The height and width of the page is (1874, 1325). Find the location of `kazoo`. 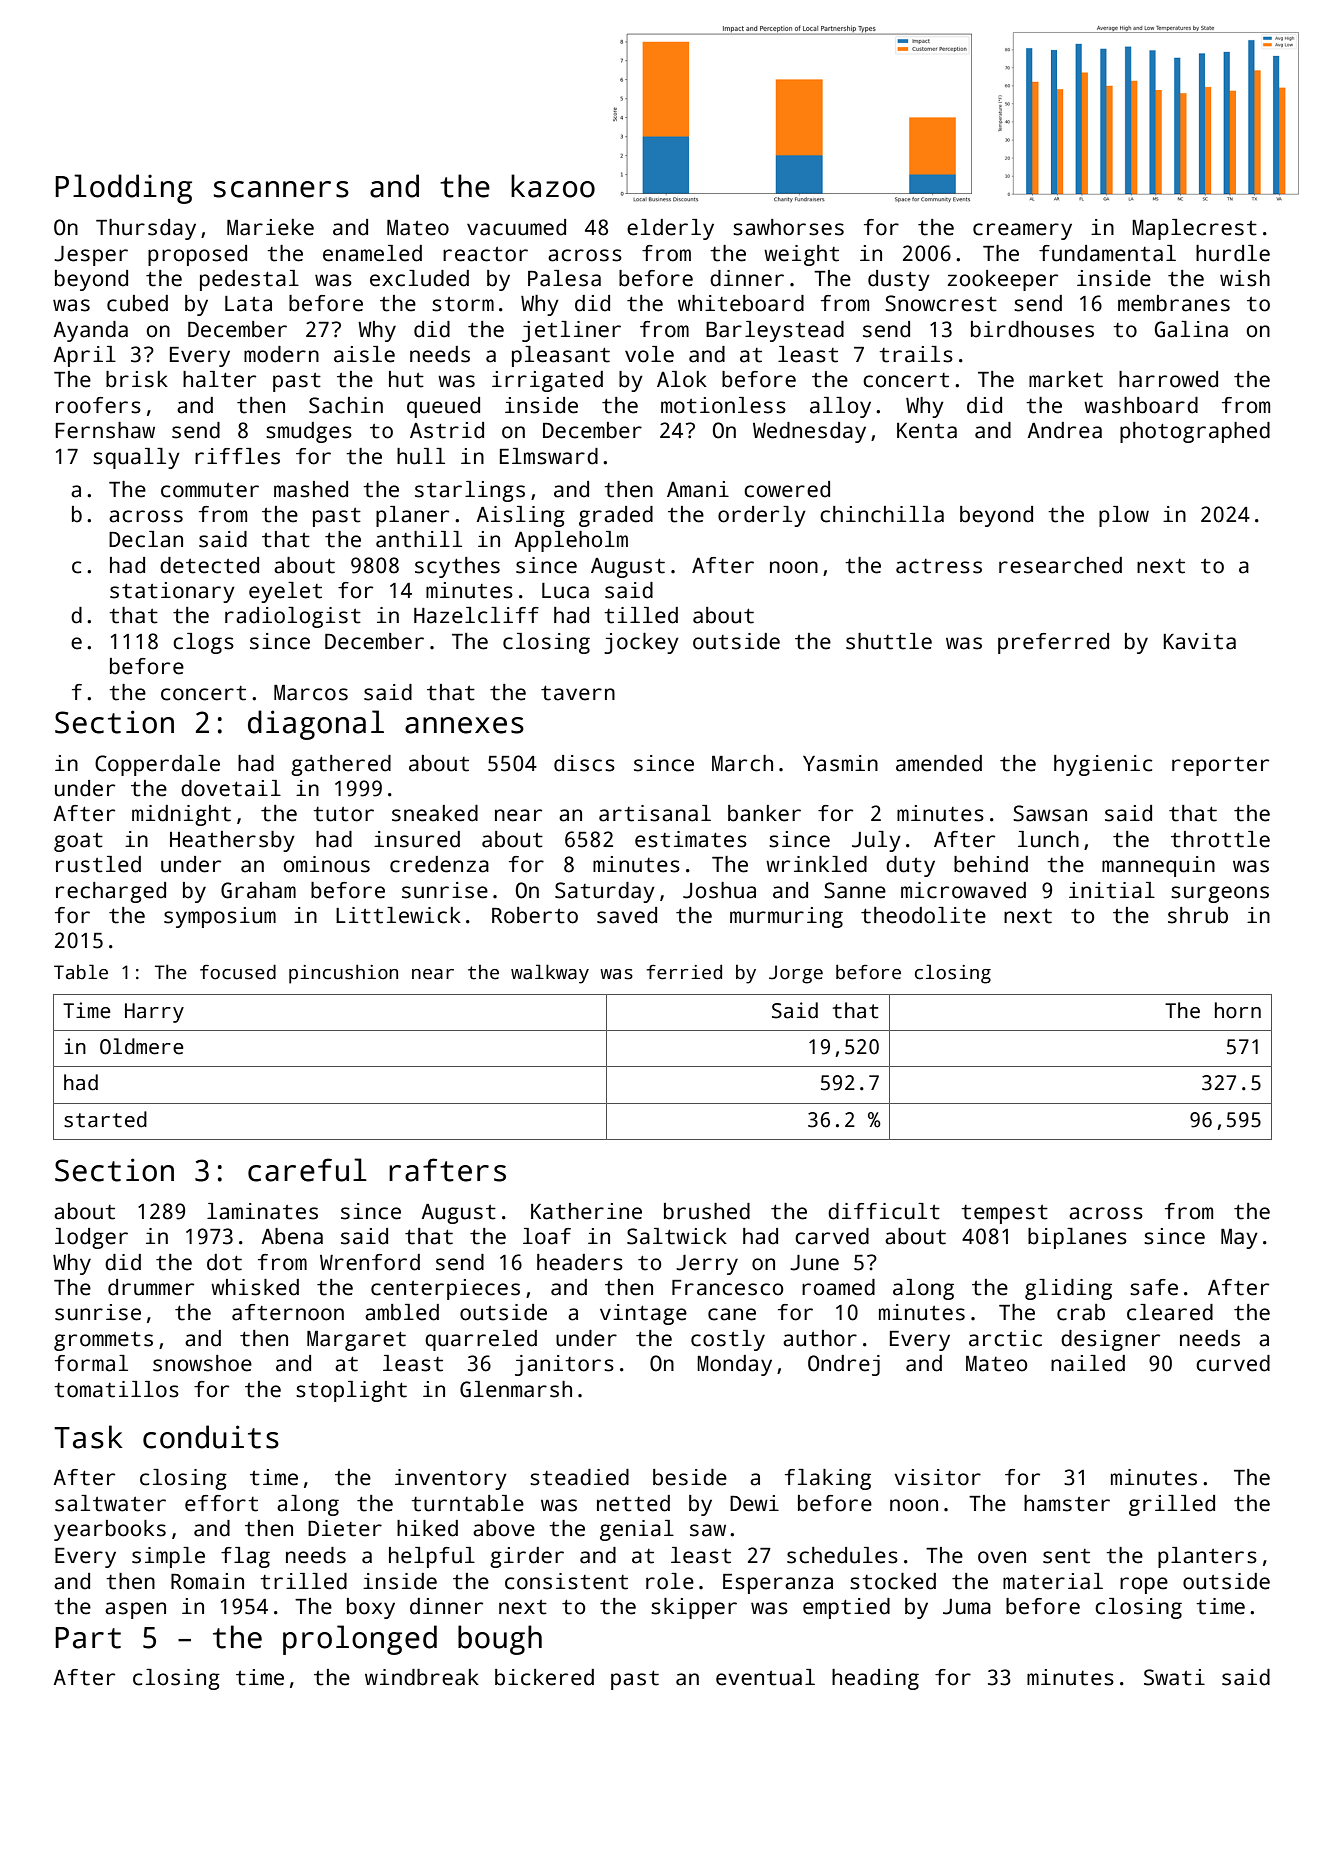

kazoo is located at coordinates (553, 186).
